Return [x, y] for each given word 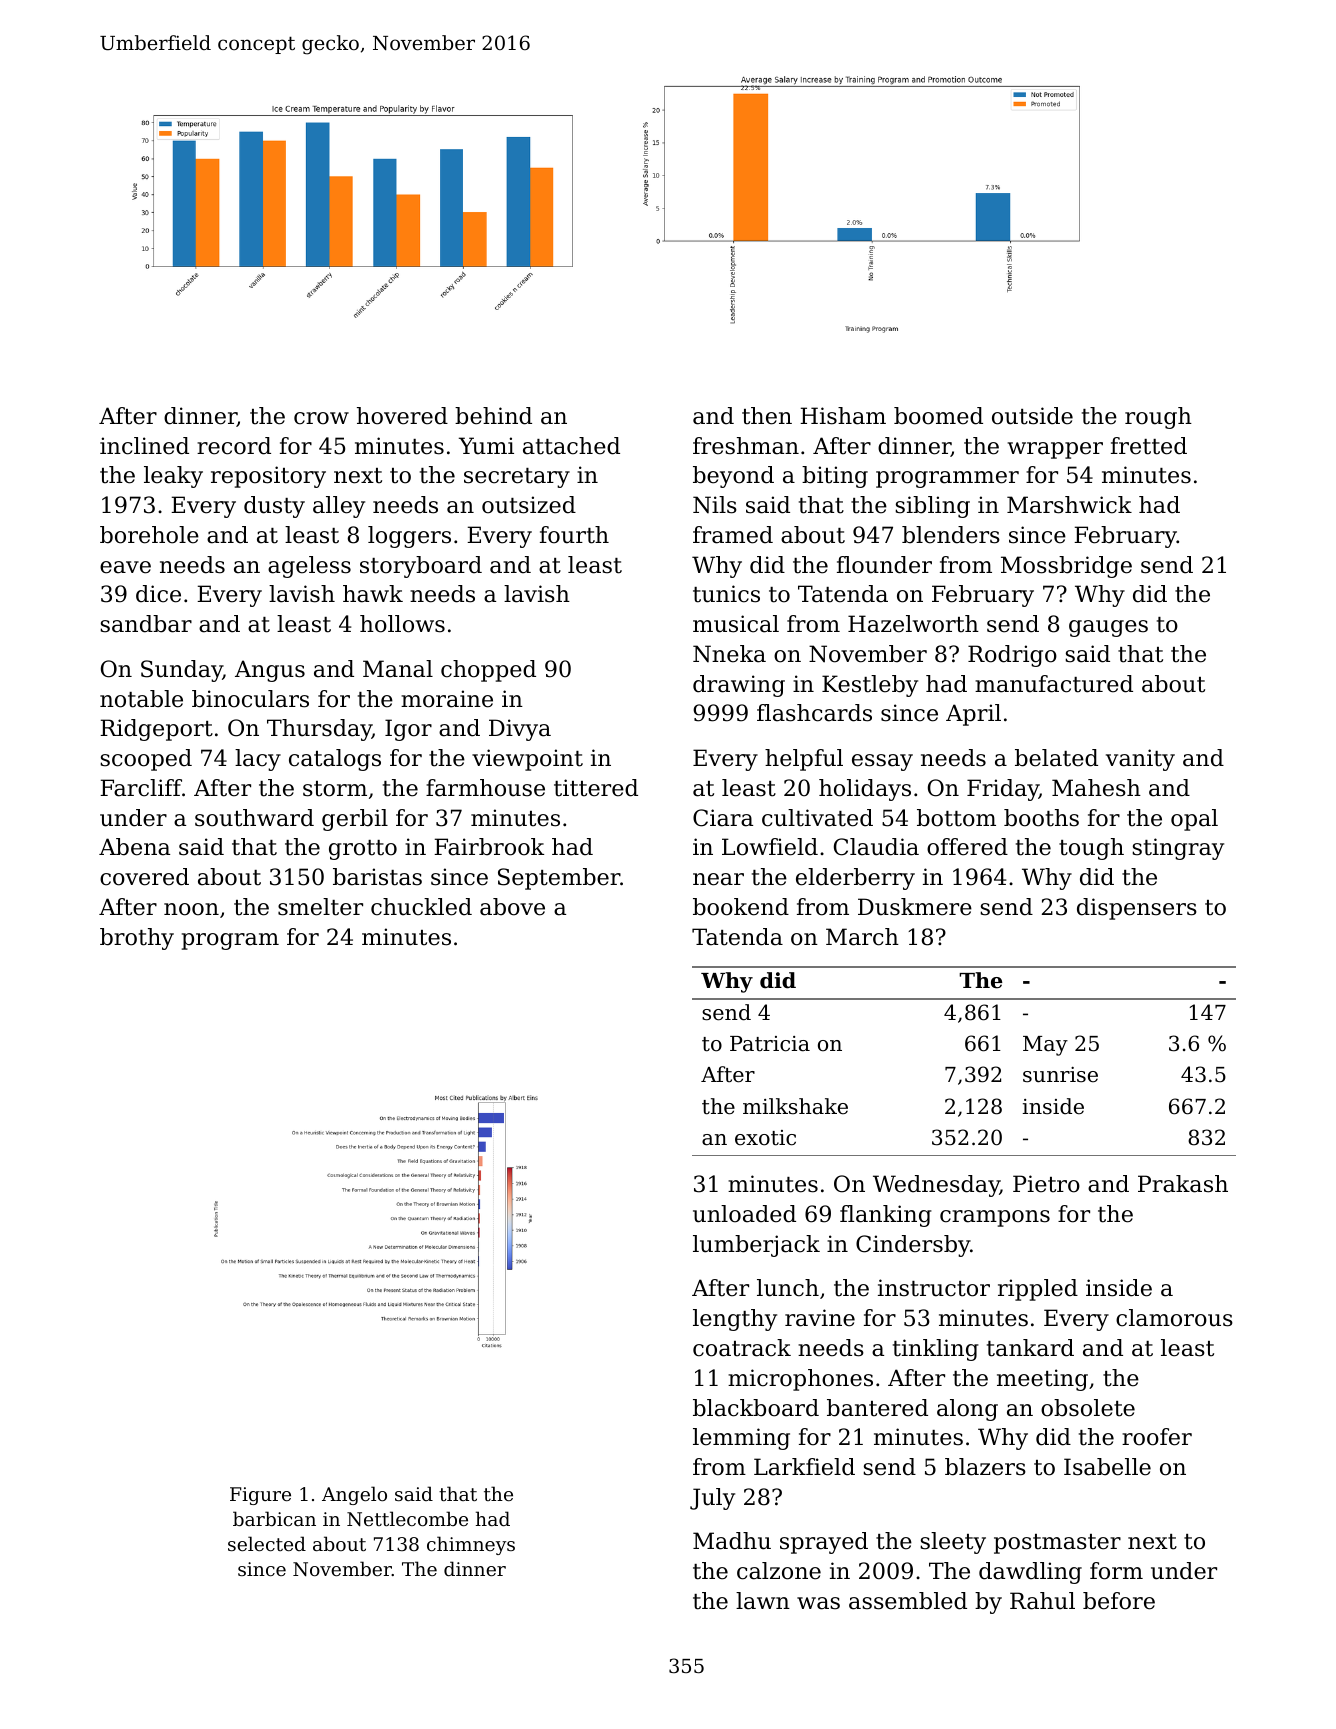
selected [267, 1543]
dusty [274, 507]
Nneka [729, 654]
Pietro [1046, 1184]
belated [1056, 758]
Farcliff [141, 788]
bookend [741, 907]
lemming [741, 1439]
